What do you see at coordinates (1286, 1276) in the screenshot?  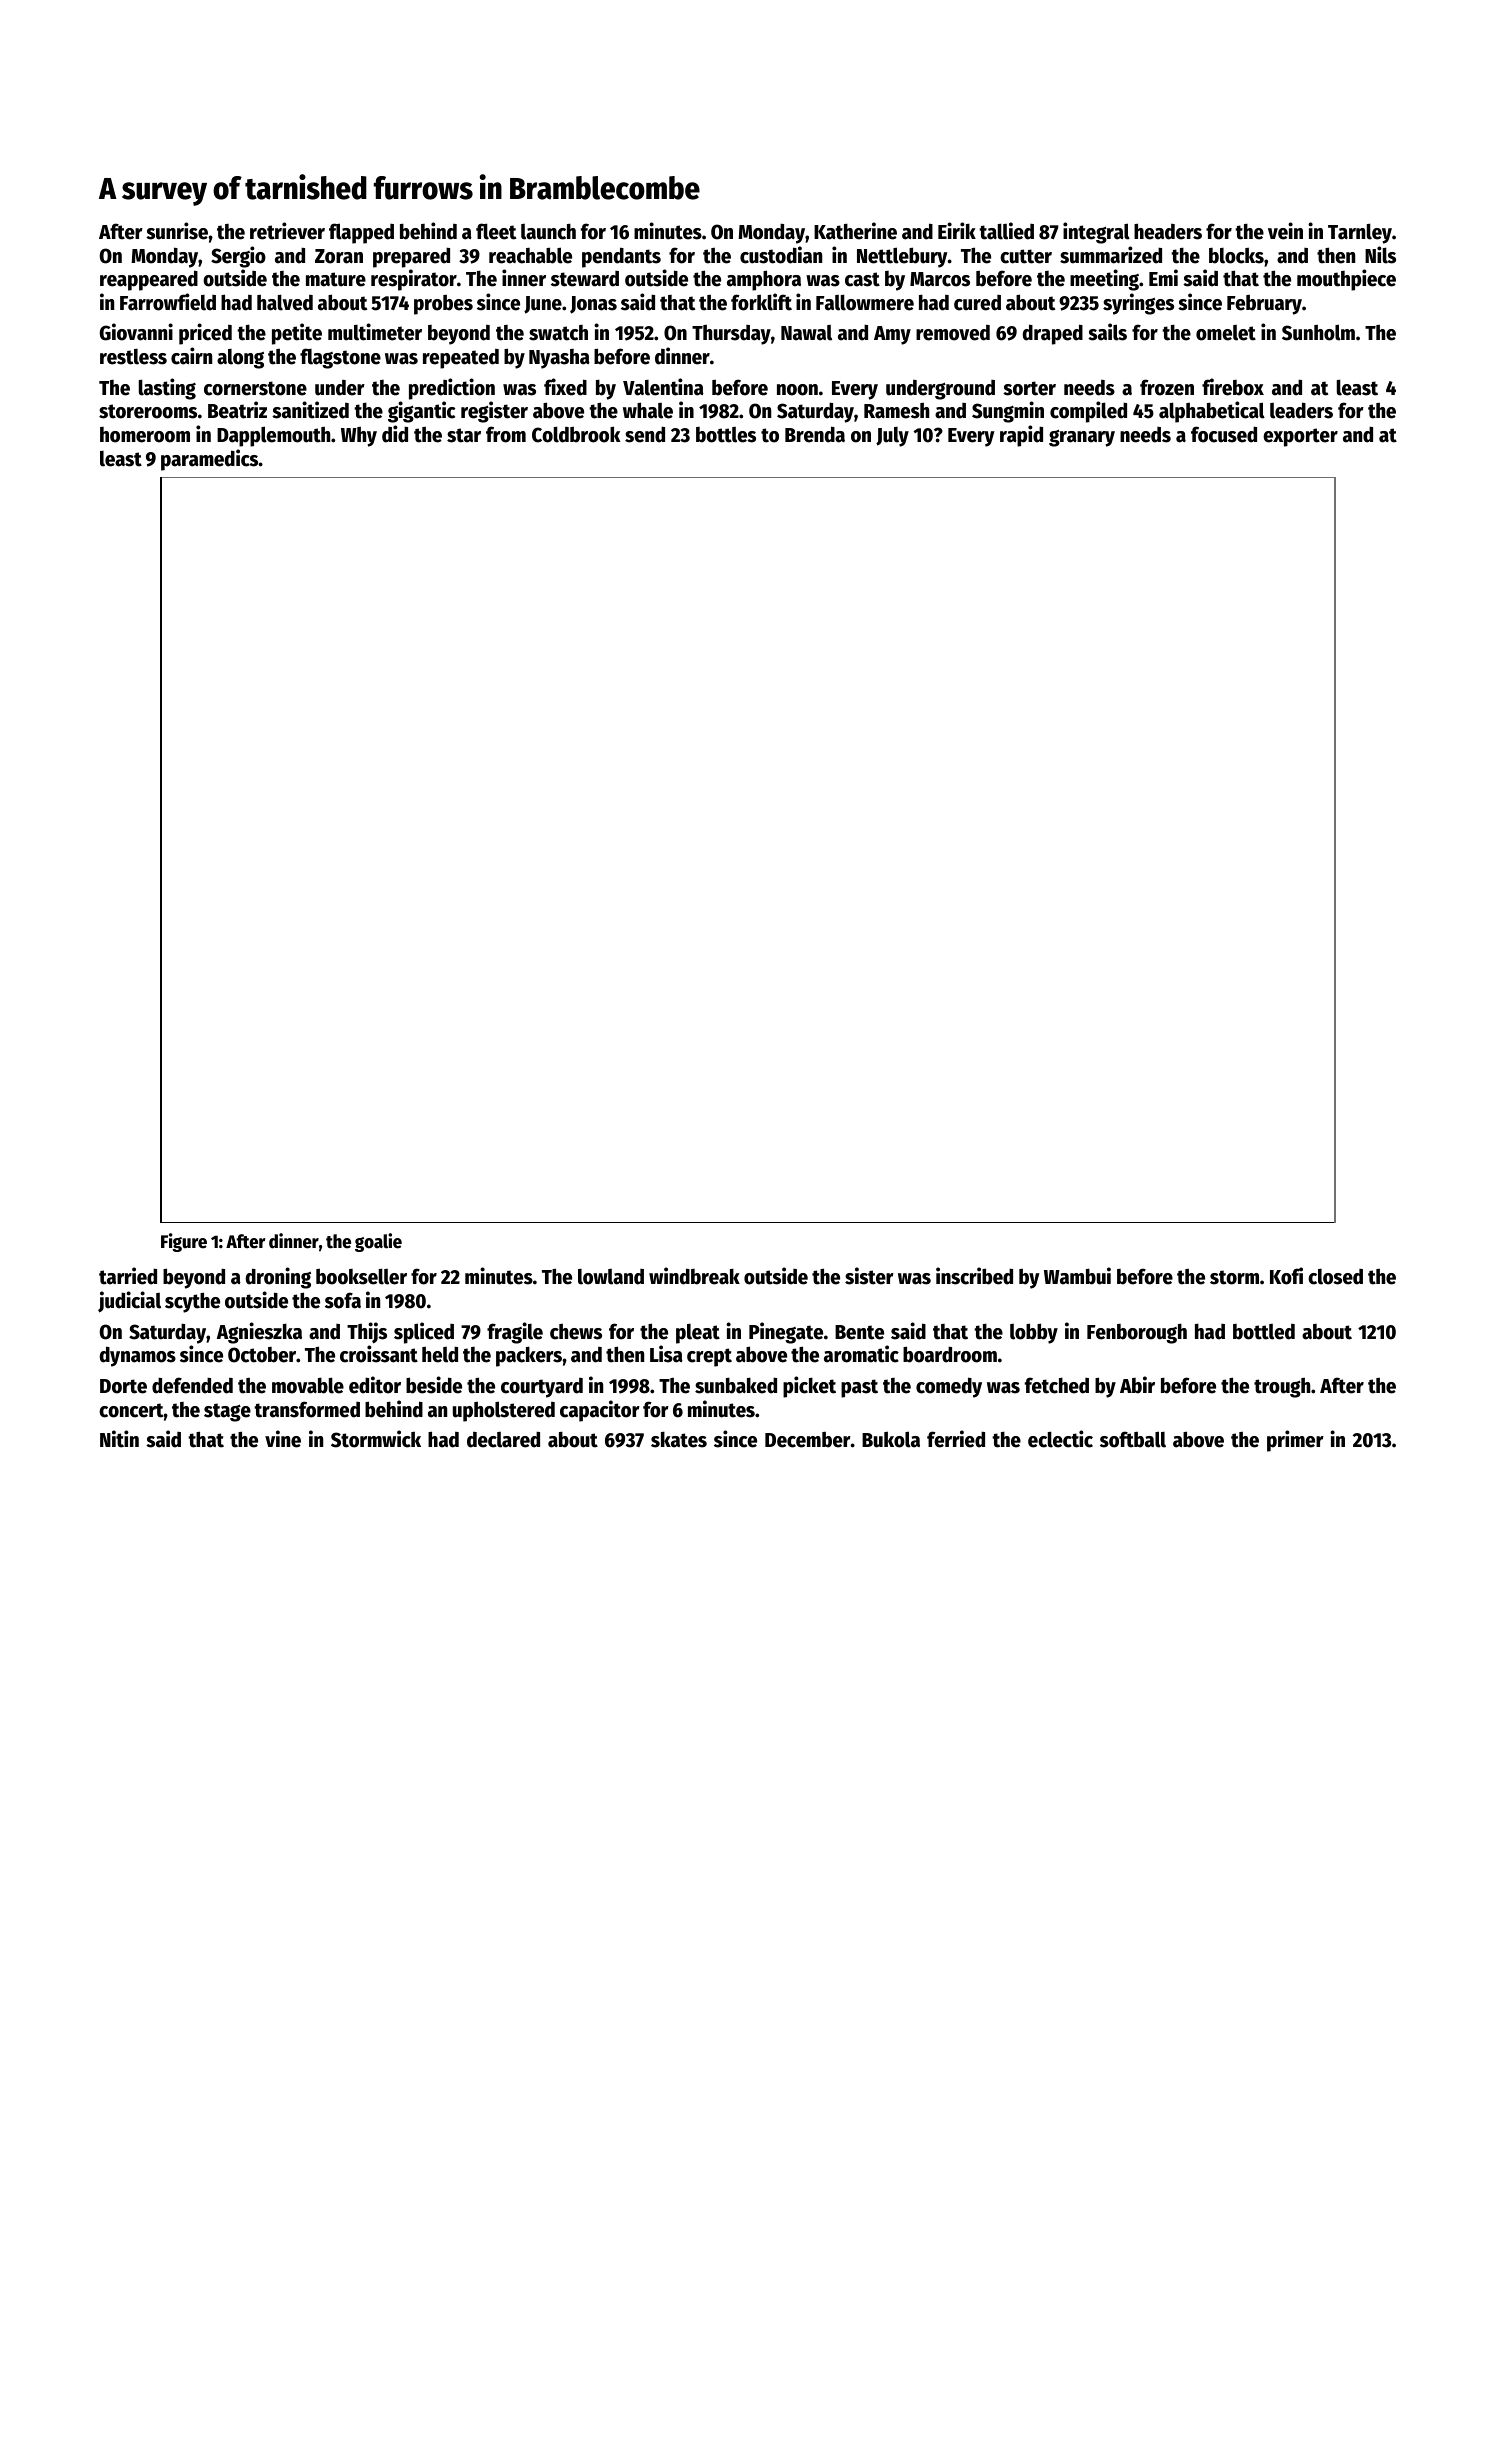 I see `Kofi` at bounding box center [1286, 1276].
